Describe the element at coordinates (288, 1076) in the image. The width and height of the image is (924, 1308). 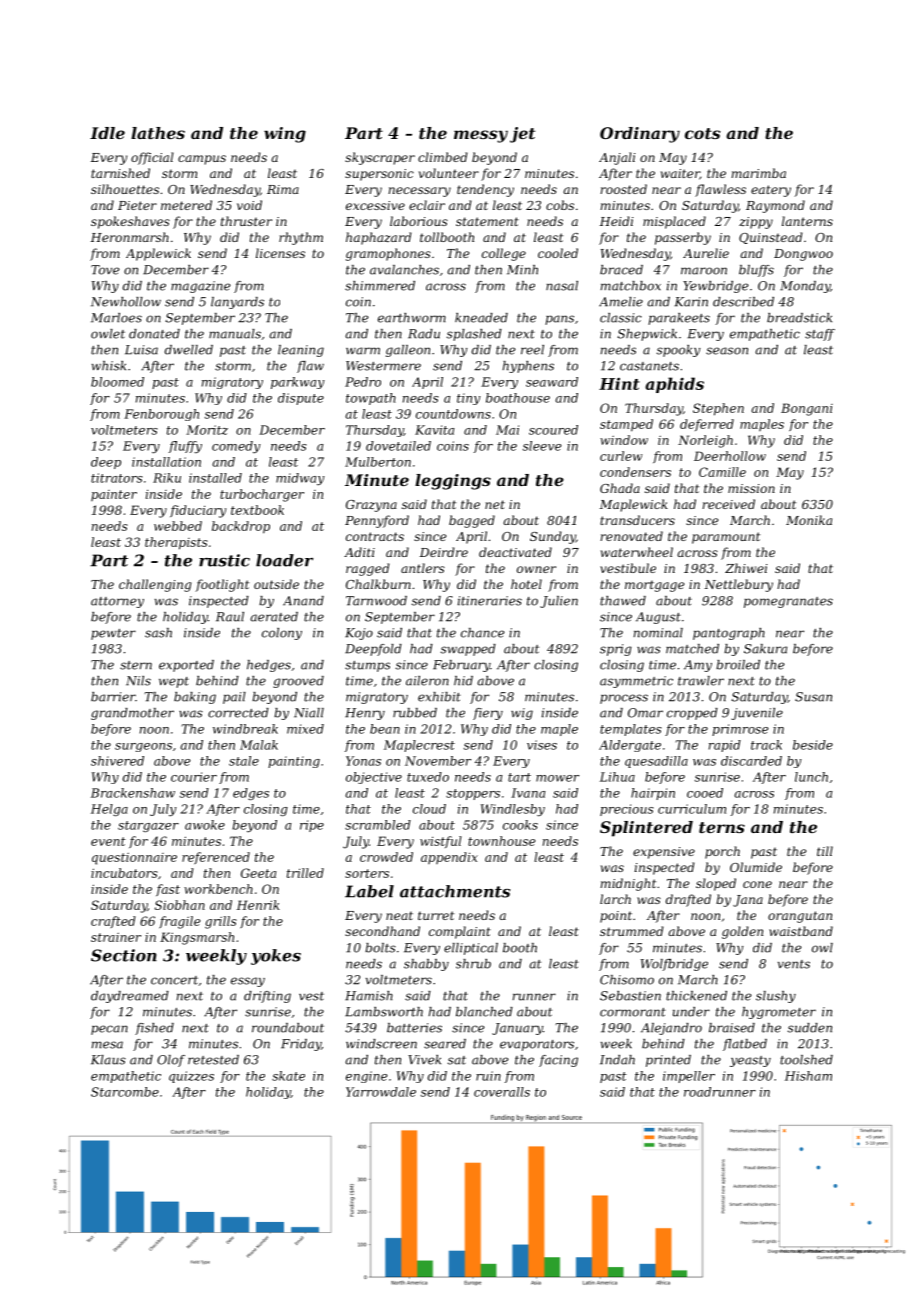
I see `skate` at that location.
